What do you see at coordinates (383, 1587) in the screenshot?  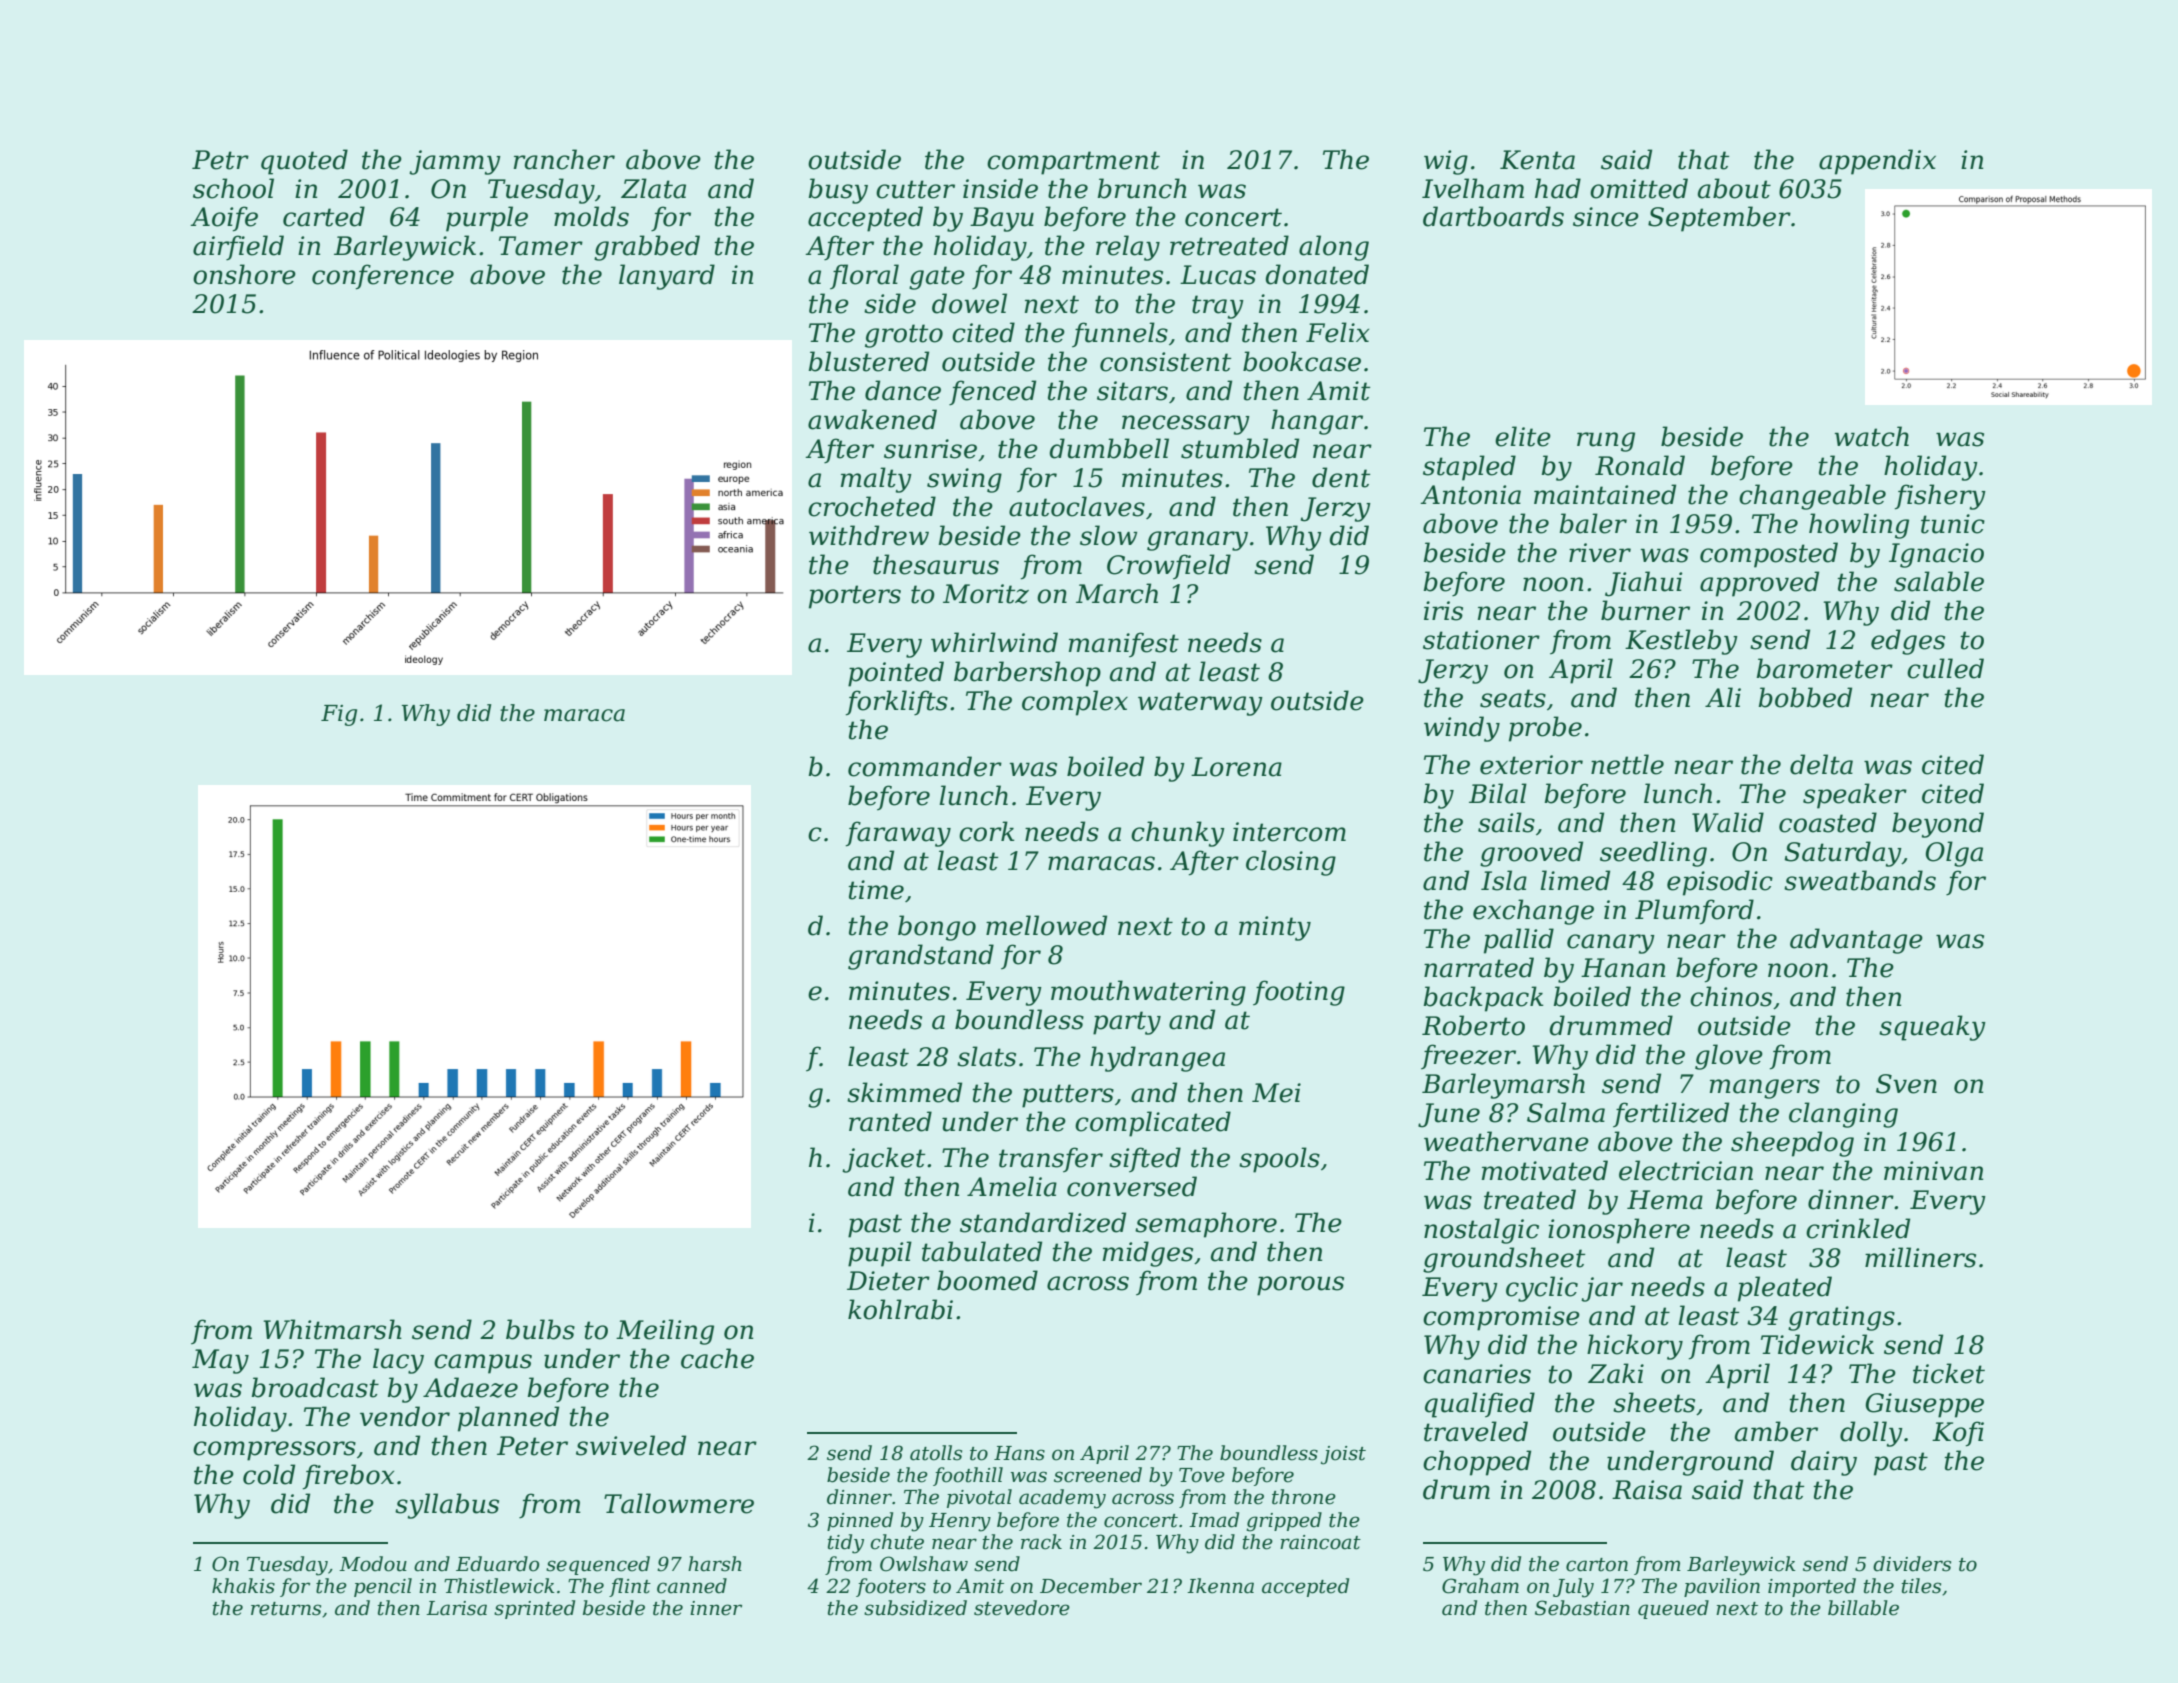 I see `pencil` at bounding box center [383, 1587].
